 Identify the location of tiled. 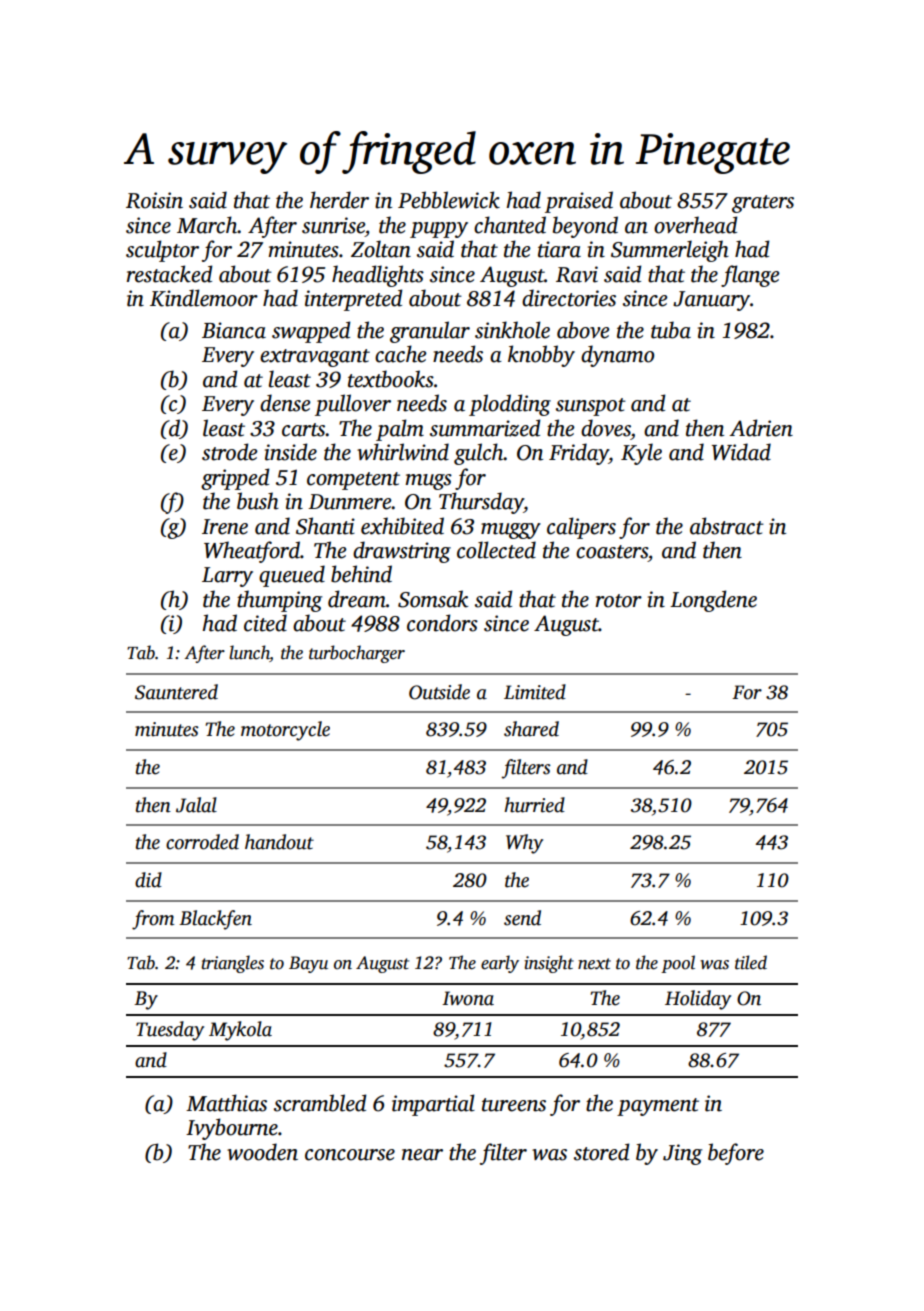
(751, 962).
